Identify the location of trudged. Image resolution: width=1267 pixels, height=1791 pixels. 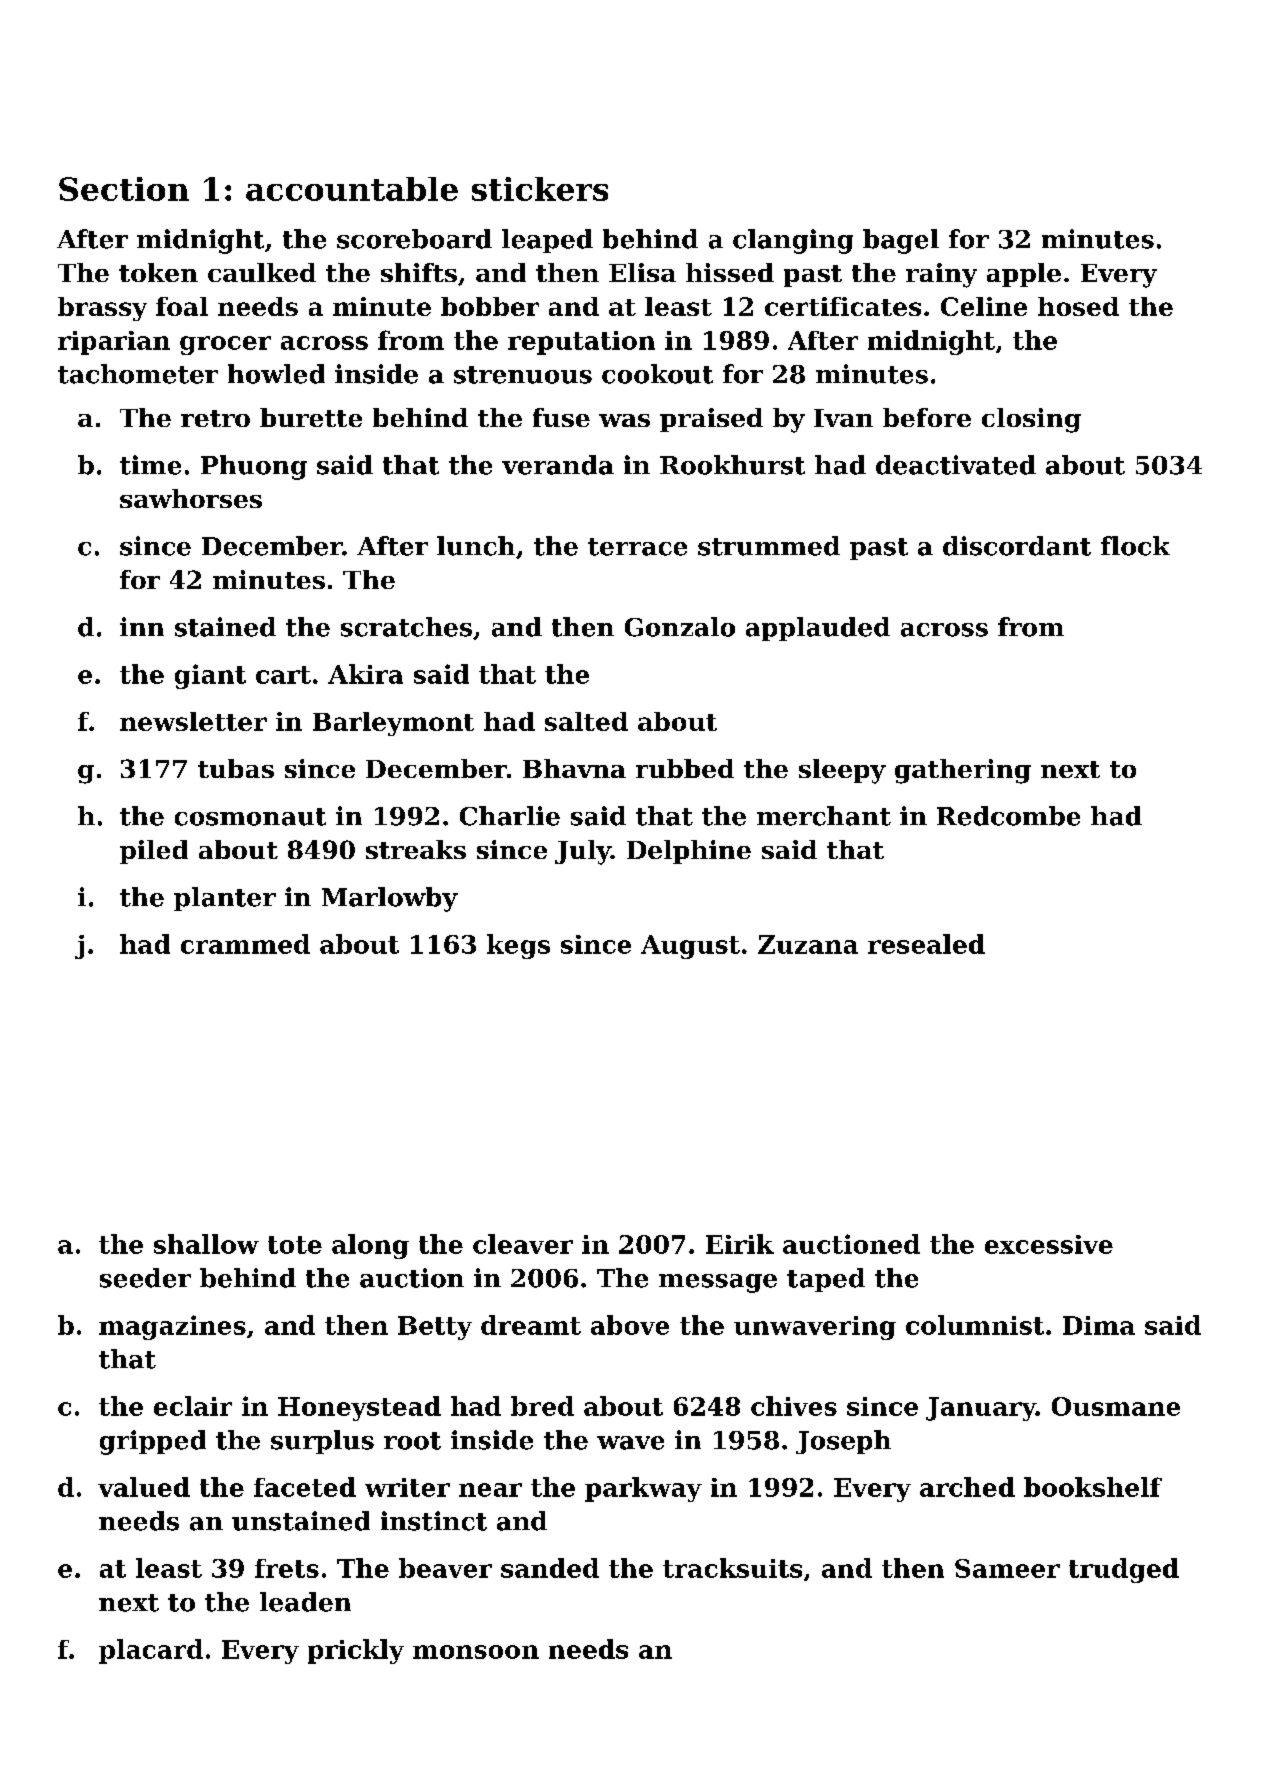
(1124, 1570).
